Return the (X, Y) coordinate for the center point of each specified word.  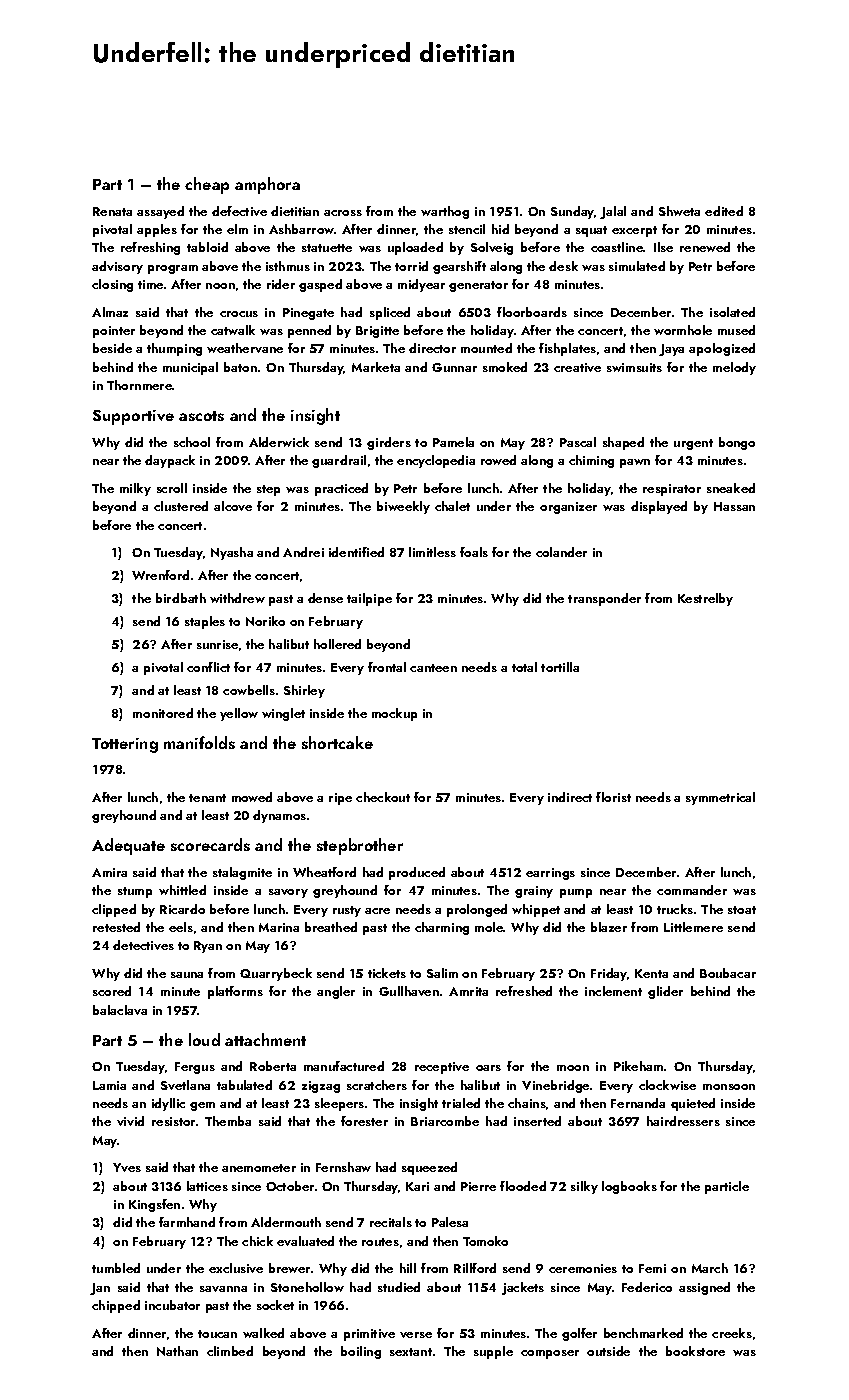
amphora (267, 185)
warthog (445, 212)
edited (724, 211)
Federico (647, 1287)
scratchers (377, 1085)
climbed (230, 1351)
